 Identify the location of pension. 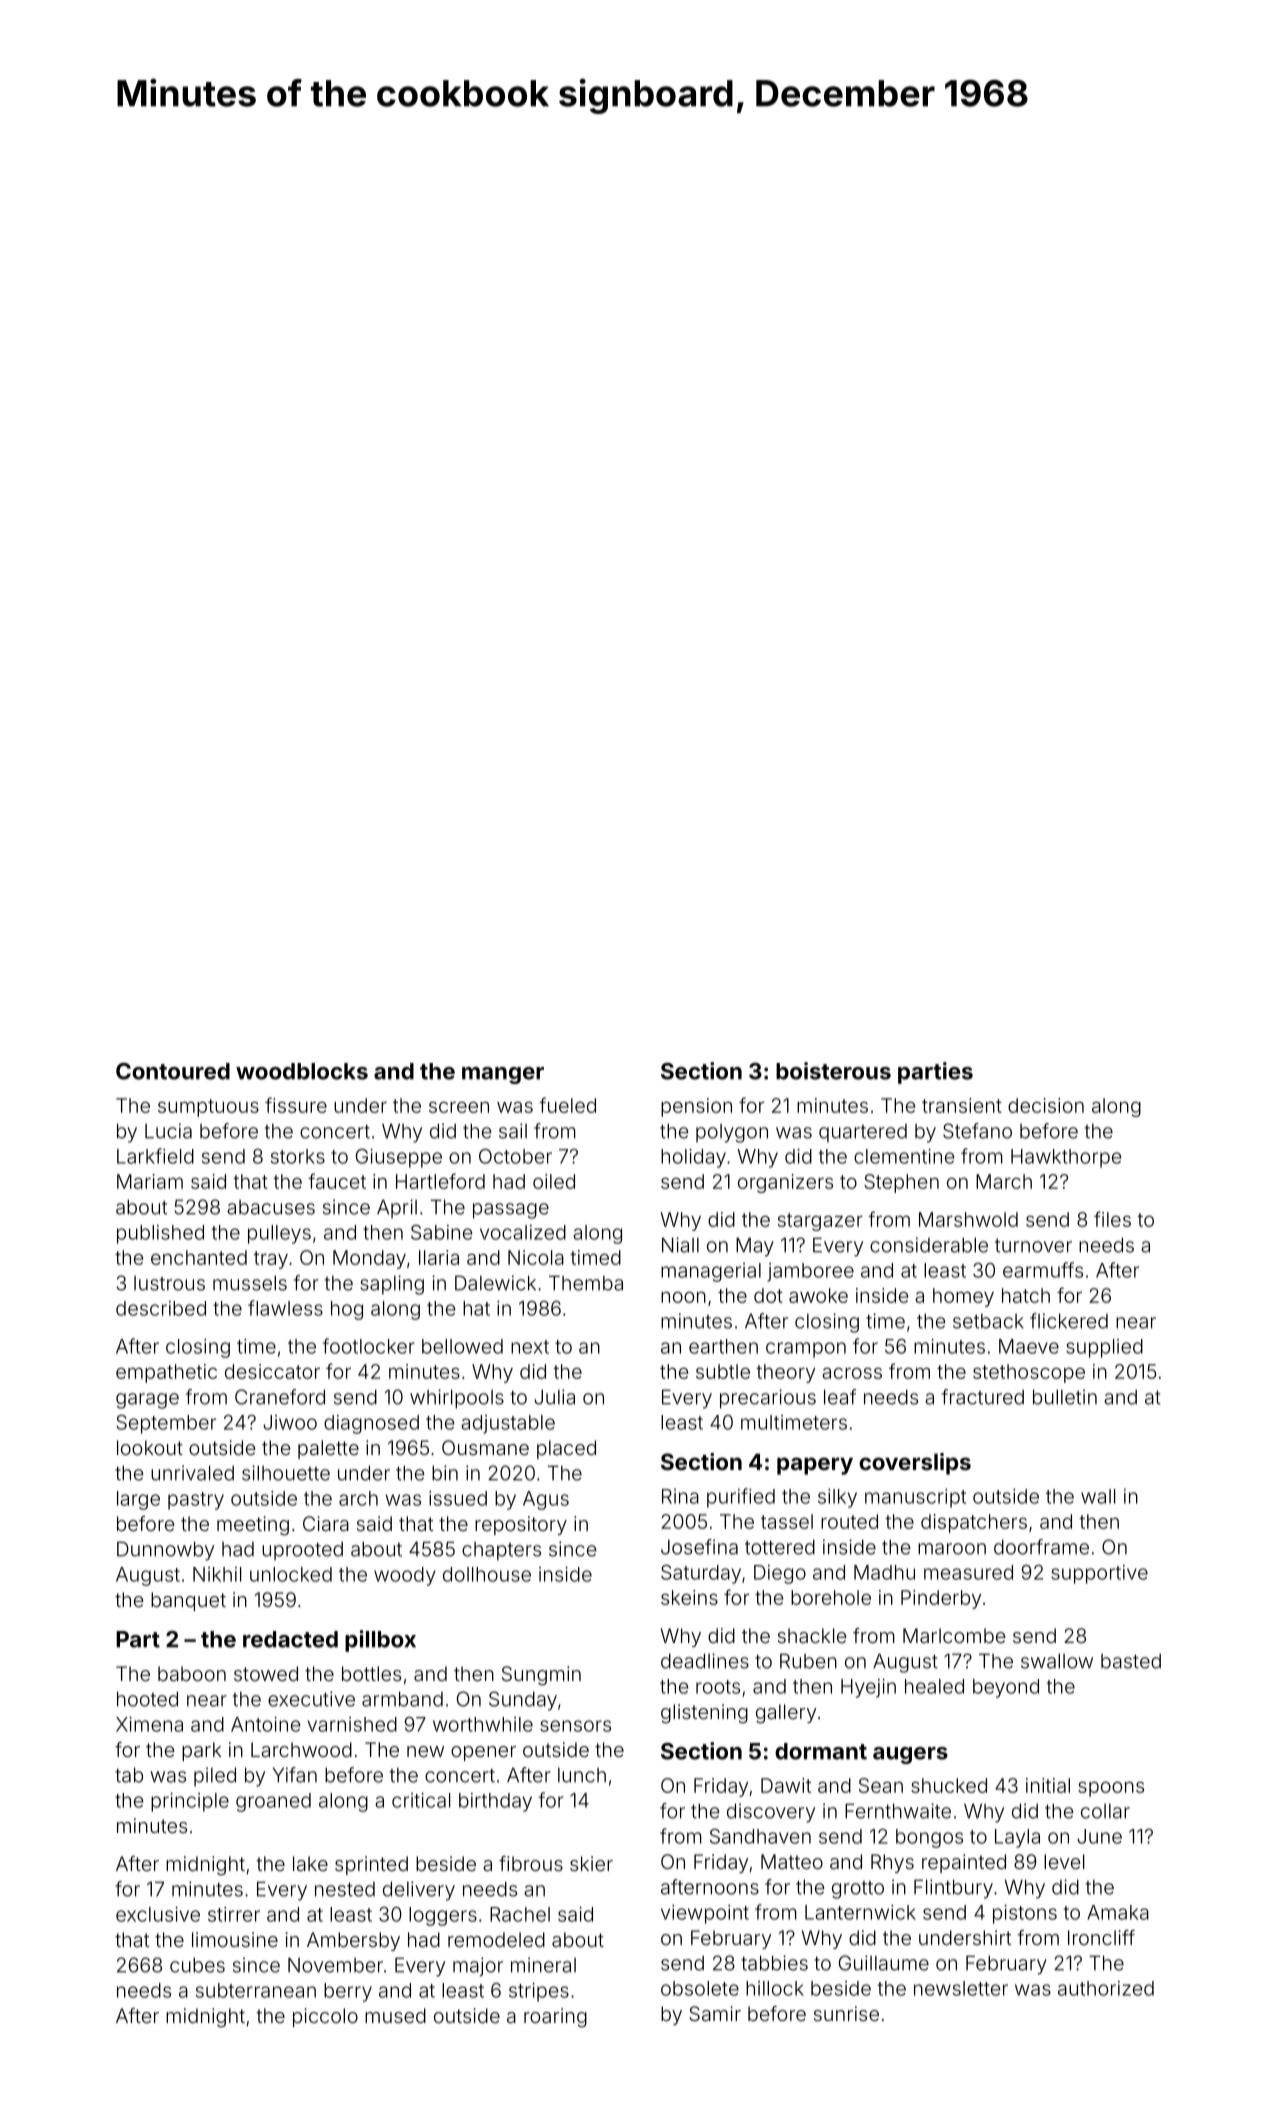
(696, 1107).
